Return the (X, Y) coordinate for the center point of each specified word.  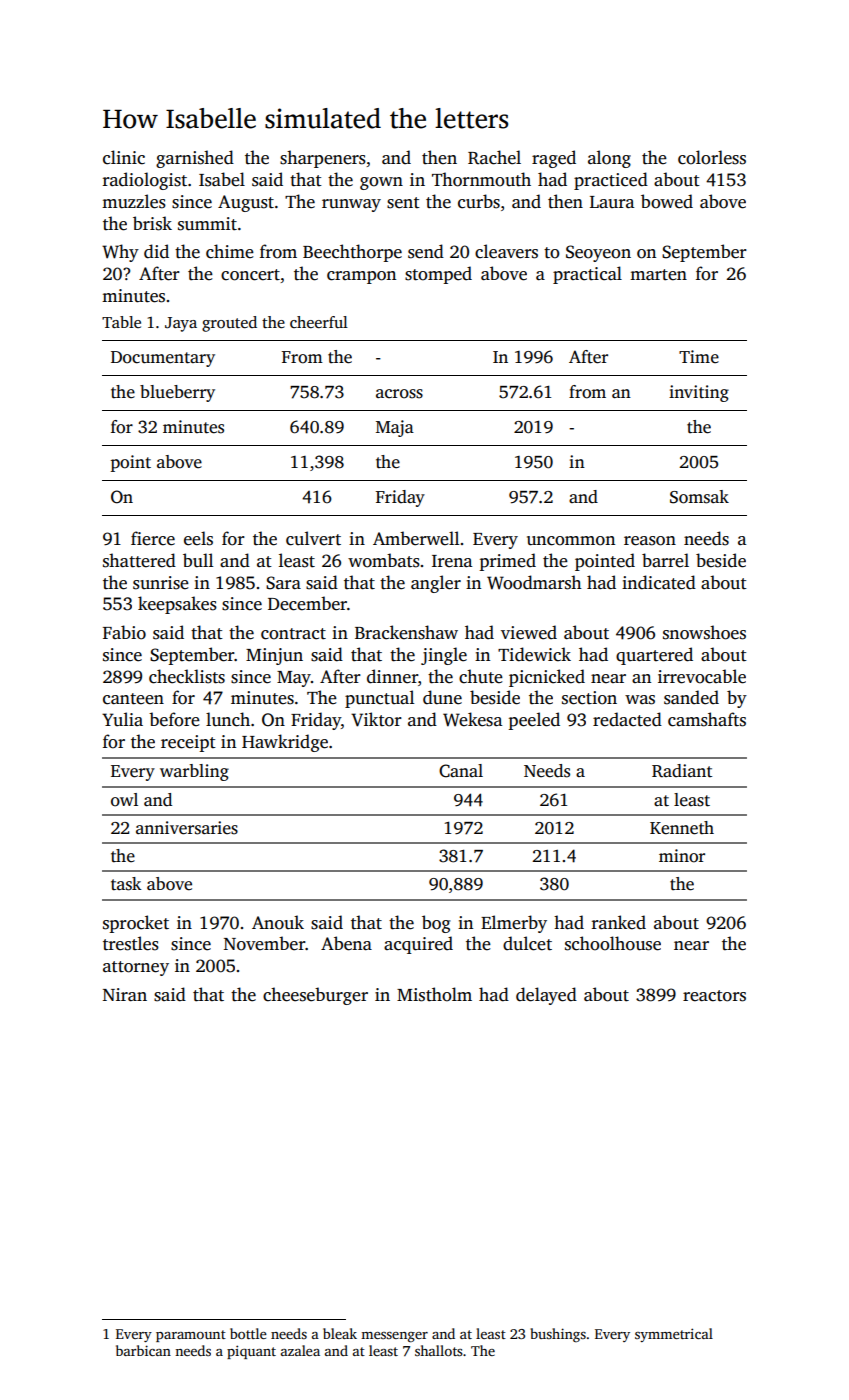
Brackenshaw (406, 632)
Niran (125, 994)
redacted (627, 719)
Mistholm (434, 994)
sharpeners (323, 159)
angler (436, 584)
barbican (143, 1350)
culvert (313, 538)
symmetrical (674, 1335)
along (609, 159)
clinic (124, 157)
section (589, 698)
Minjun (274, 656)
